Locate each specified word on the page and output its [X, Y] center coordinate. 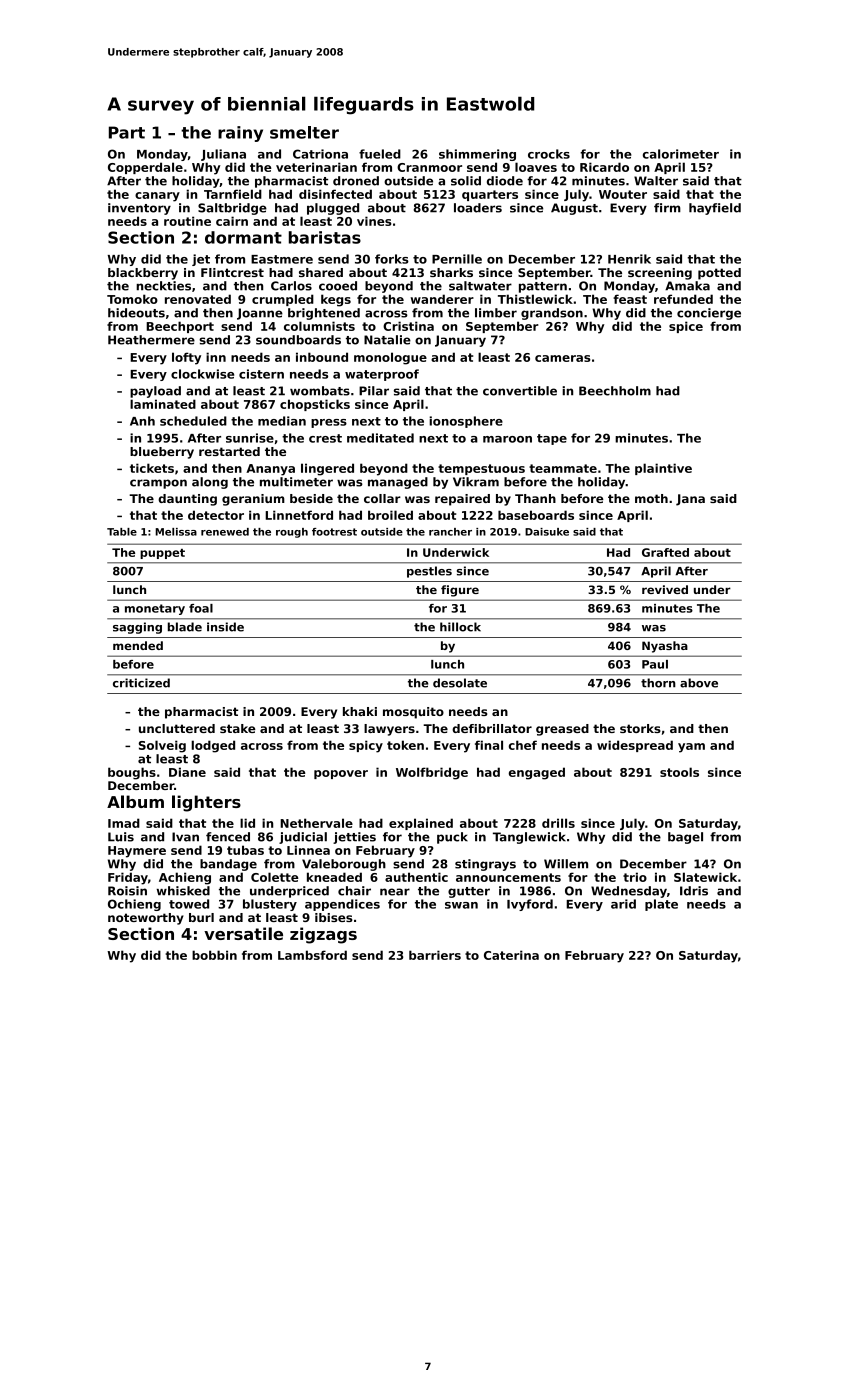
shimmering [477, 155]
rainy [240, 134]
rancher [450, 532]
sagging [137, 628]
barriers [435, 955]
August [574, 209]
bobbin [214, 955]
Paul [655, 664]
